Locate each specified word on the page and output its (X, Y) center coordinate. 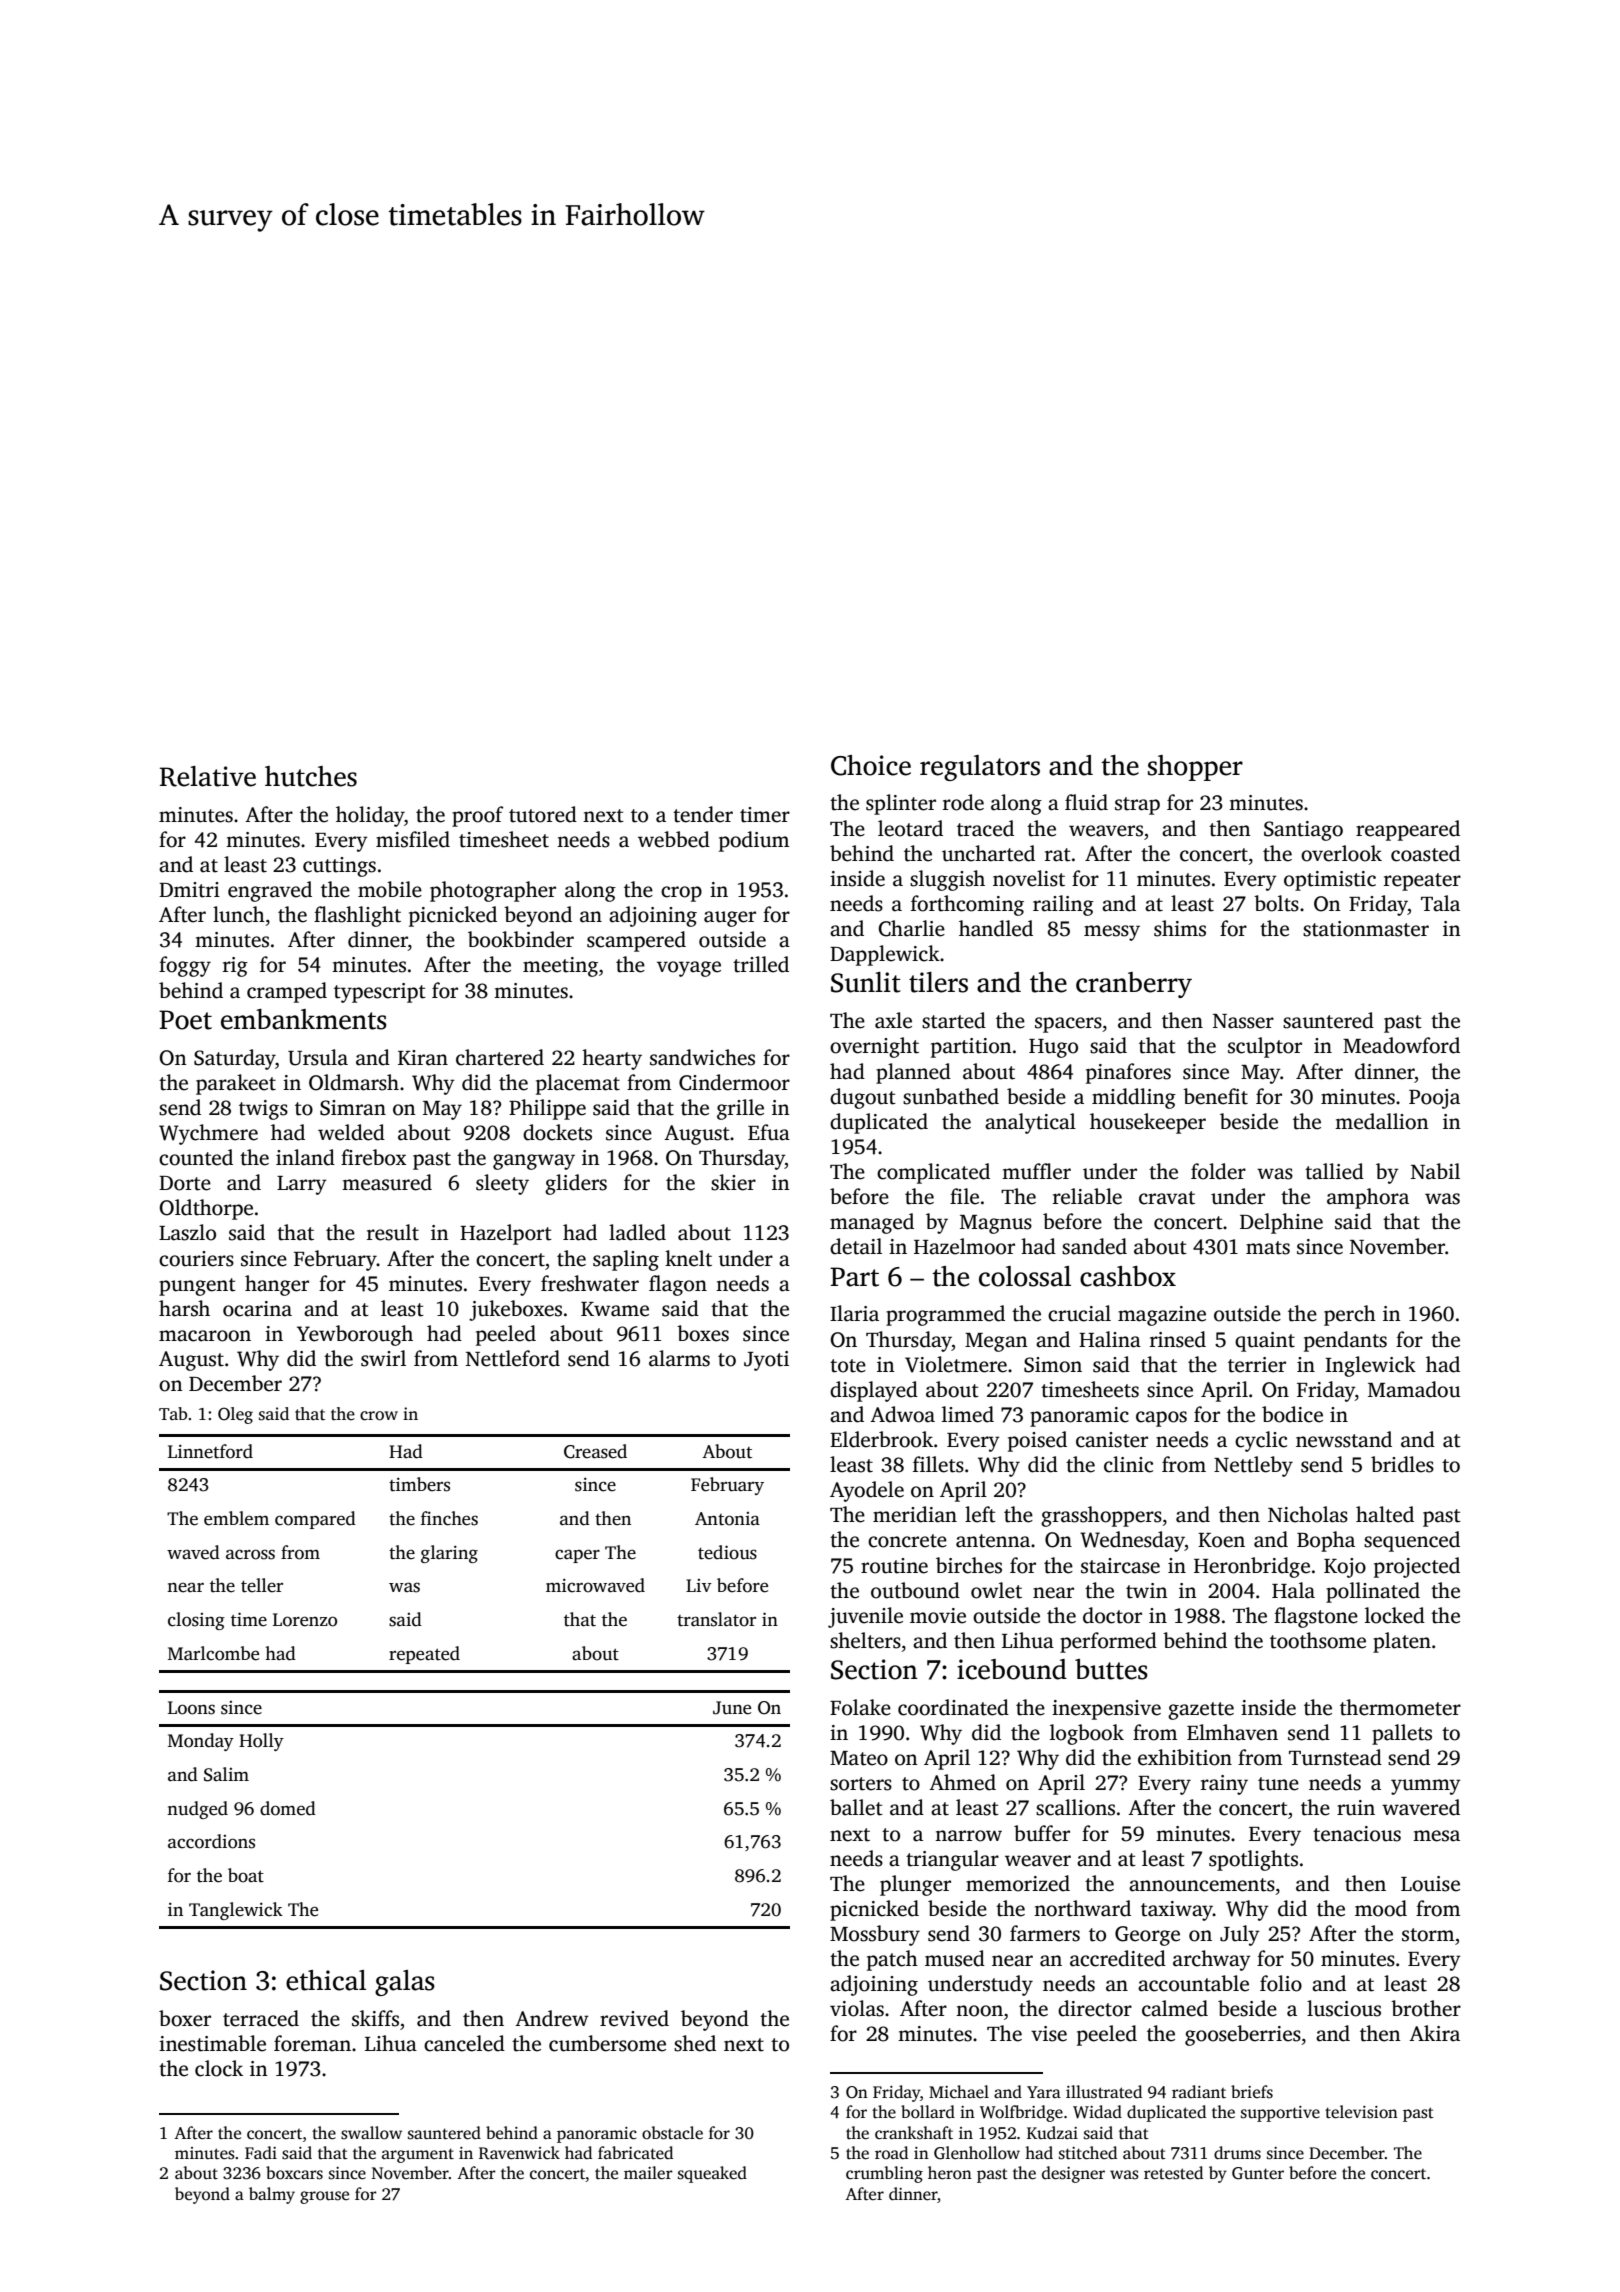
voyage (689, 969)
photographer (493, 891)
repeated (424, 1655)
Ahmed (962, 1782)
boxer (185, 2018)
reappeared (1408, 830)
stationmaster (1366, 929)
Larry (302, 1185)
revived (634, 2018)
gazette (1201, 1711)
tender (703, 814)
